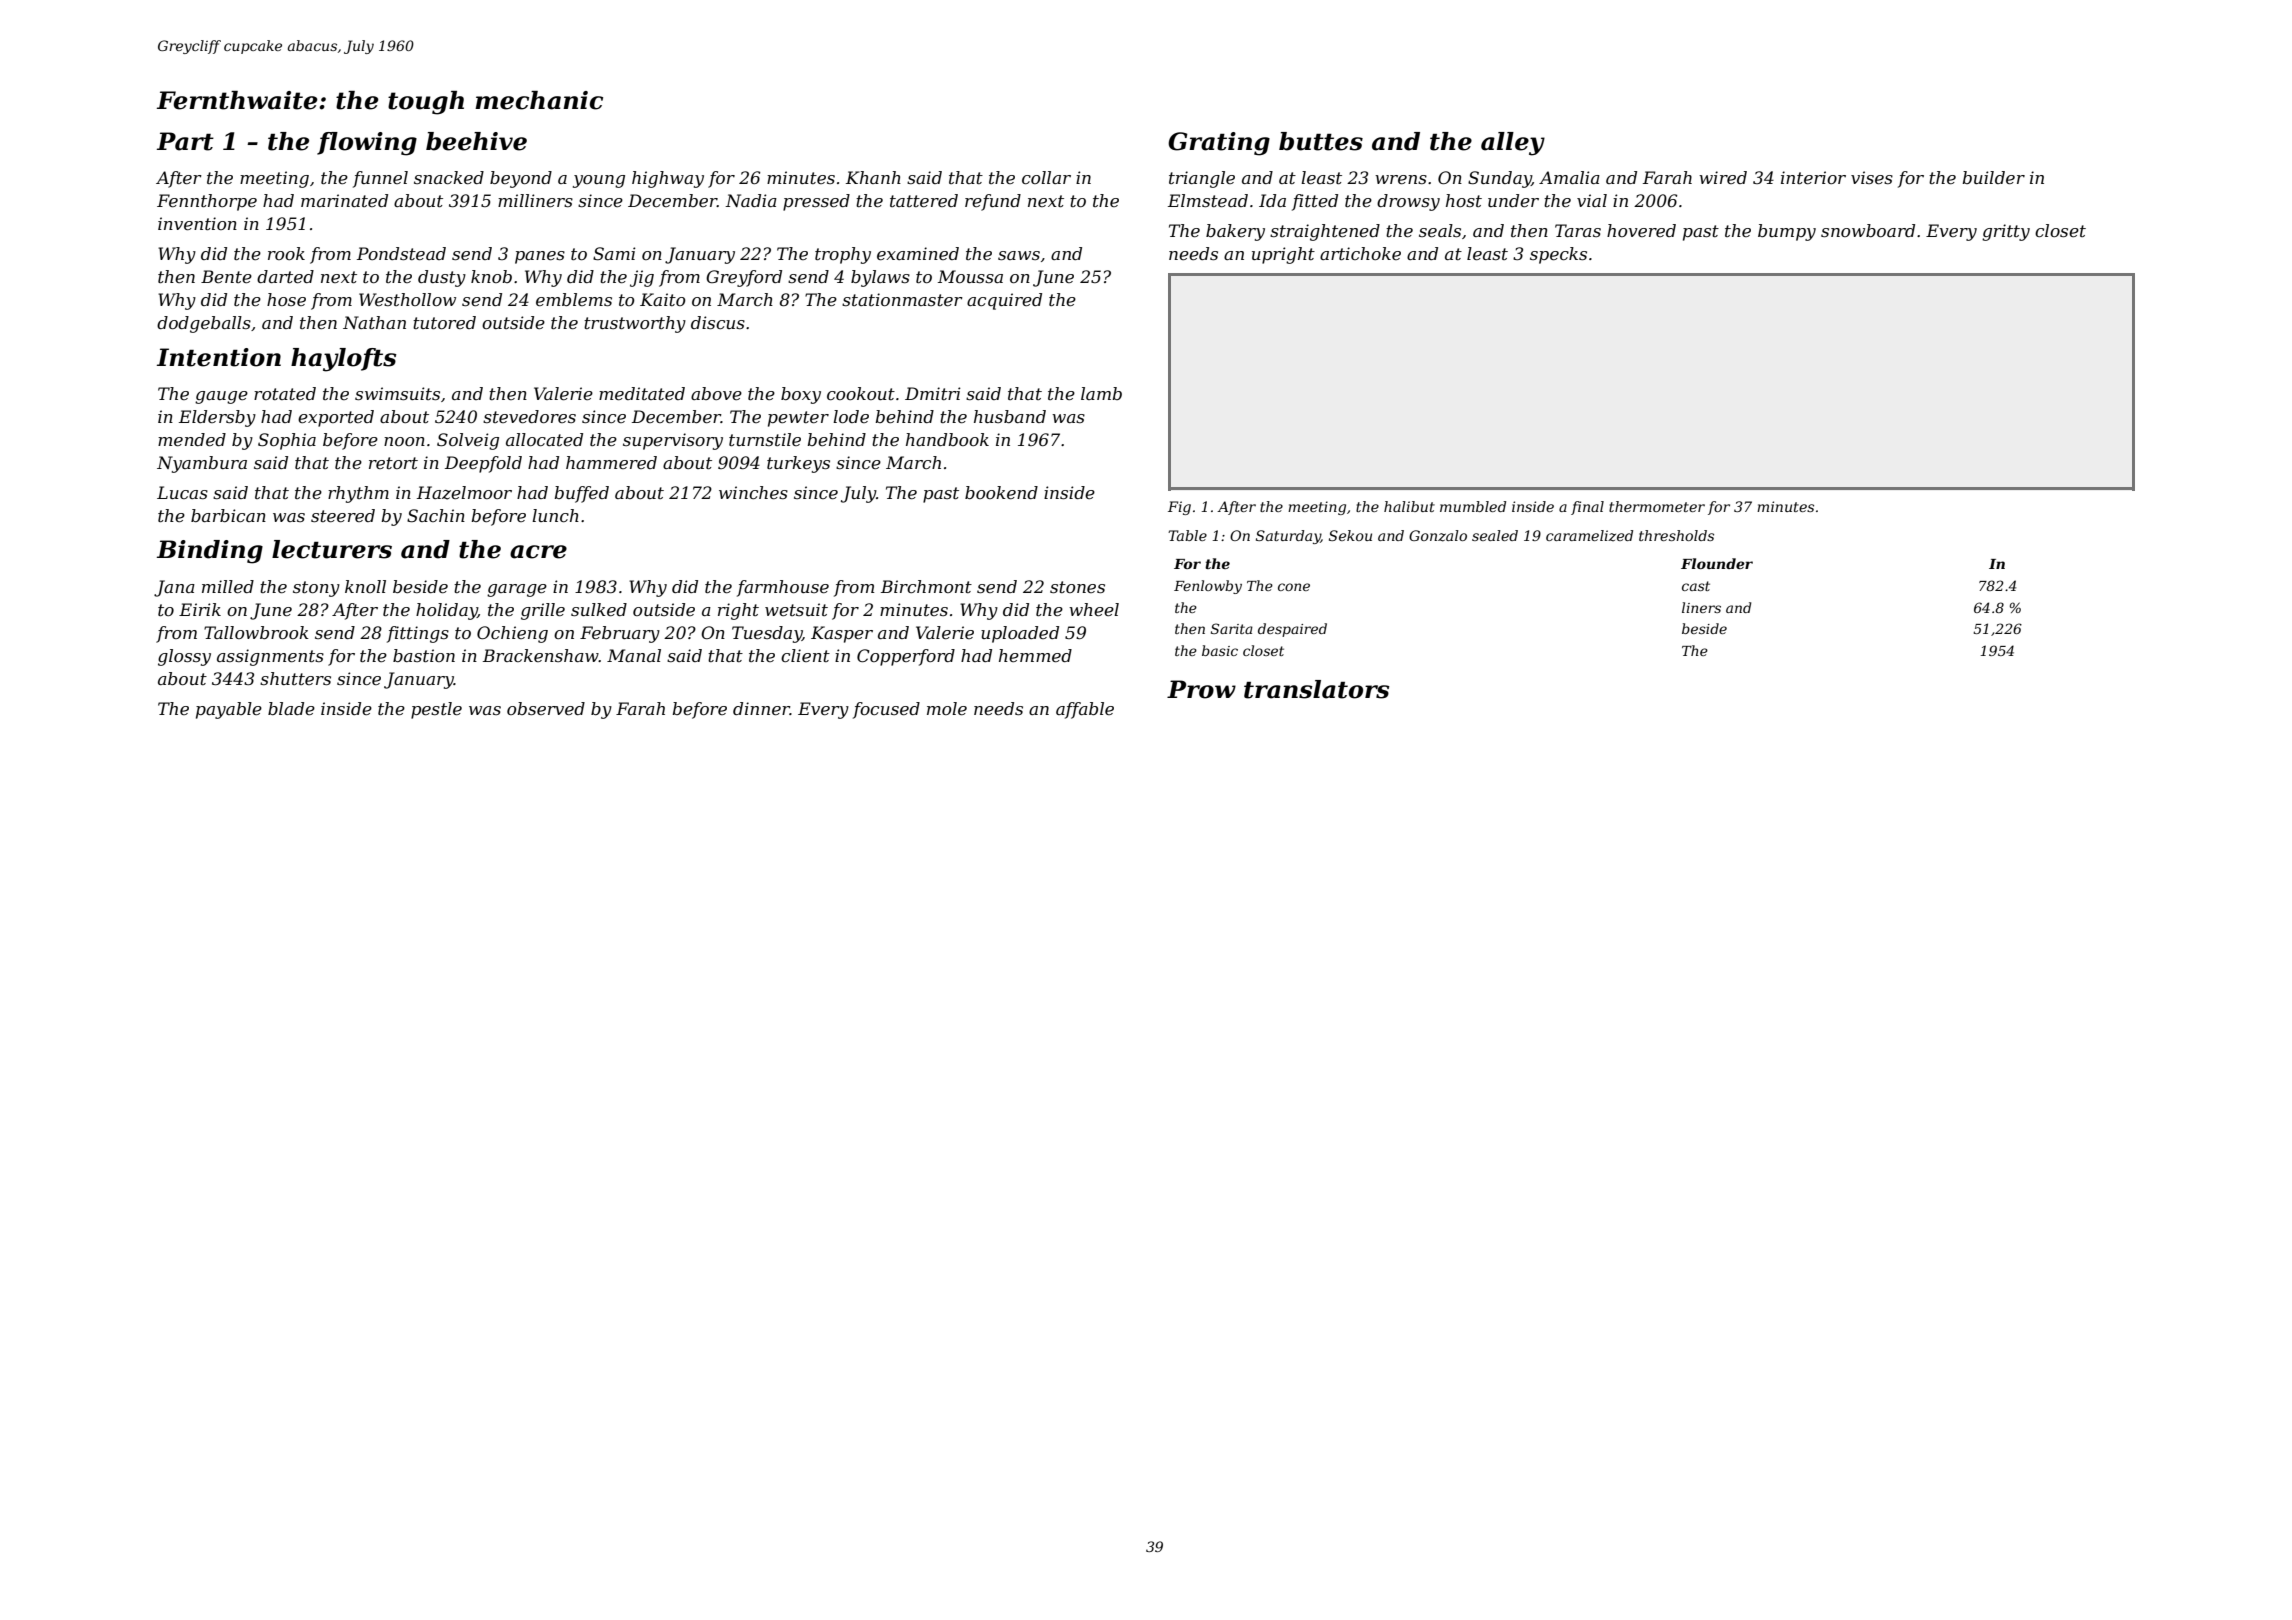 This screenshot has height=1620, width=2292. I want to click on Eirik, so click(200, 609).
